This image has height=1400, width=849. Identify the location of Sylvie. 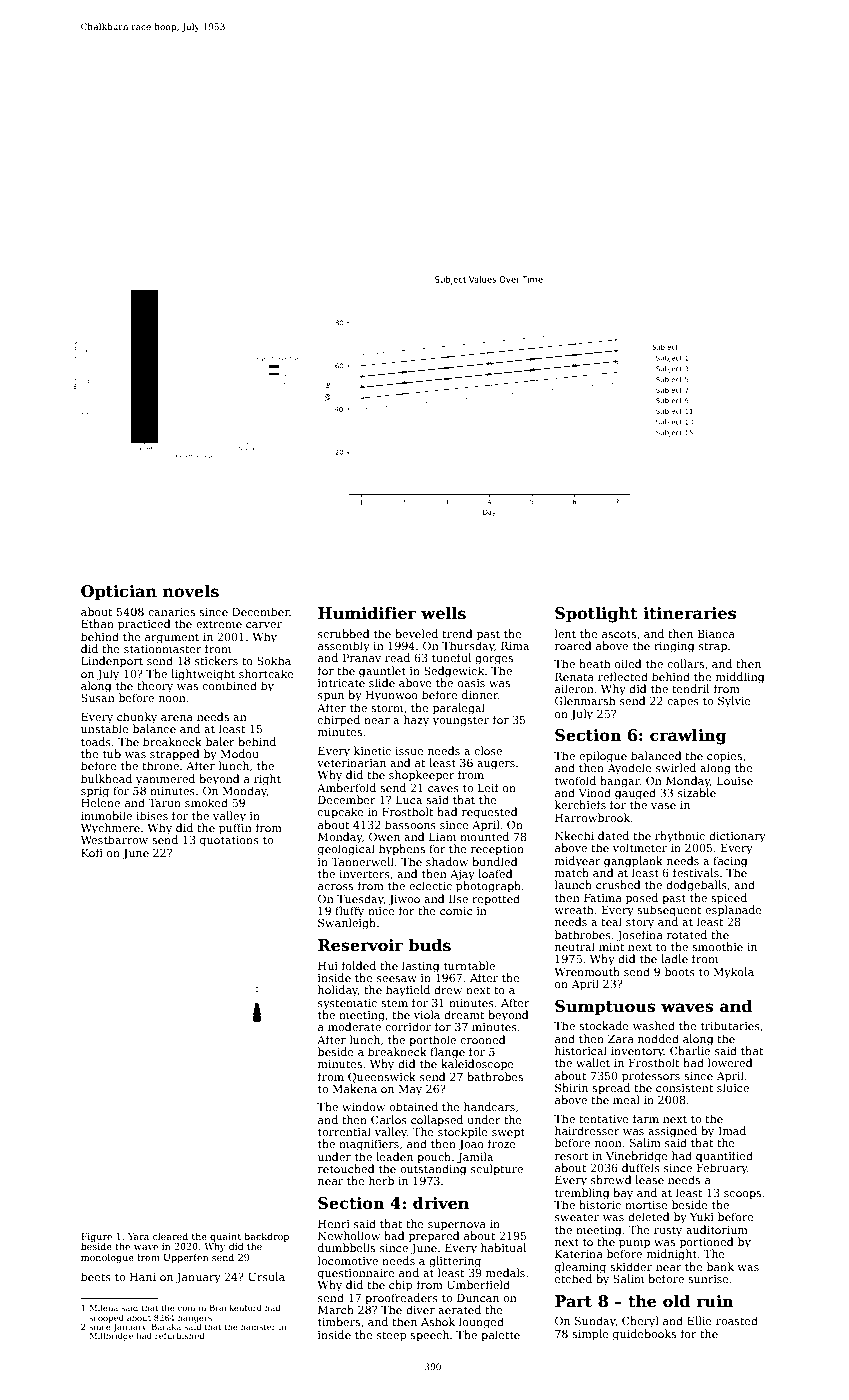
(734, 702).
